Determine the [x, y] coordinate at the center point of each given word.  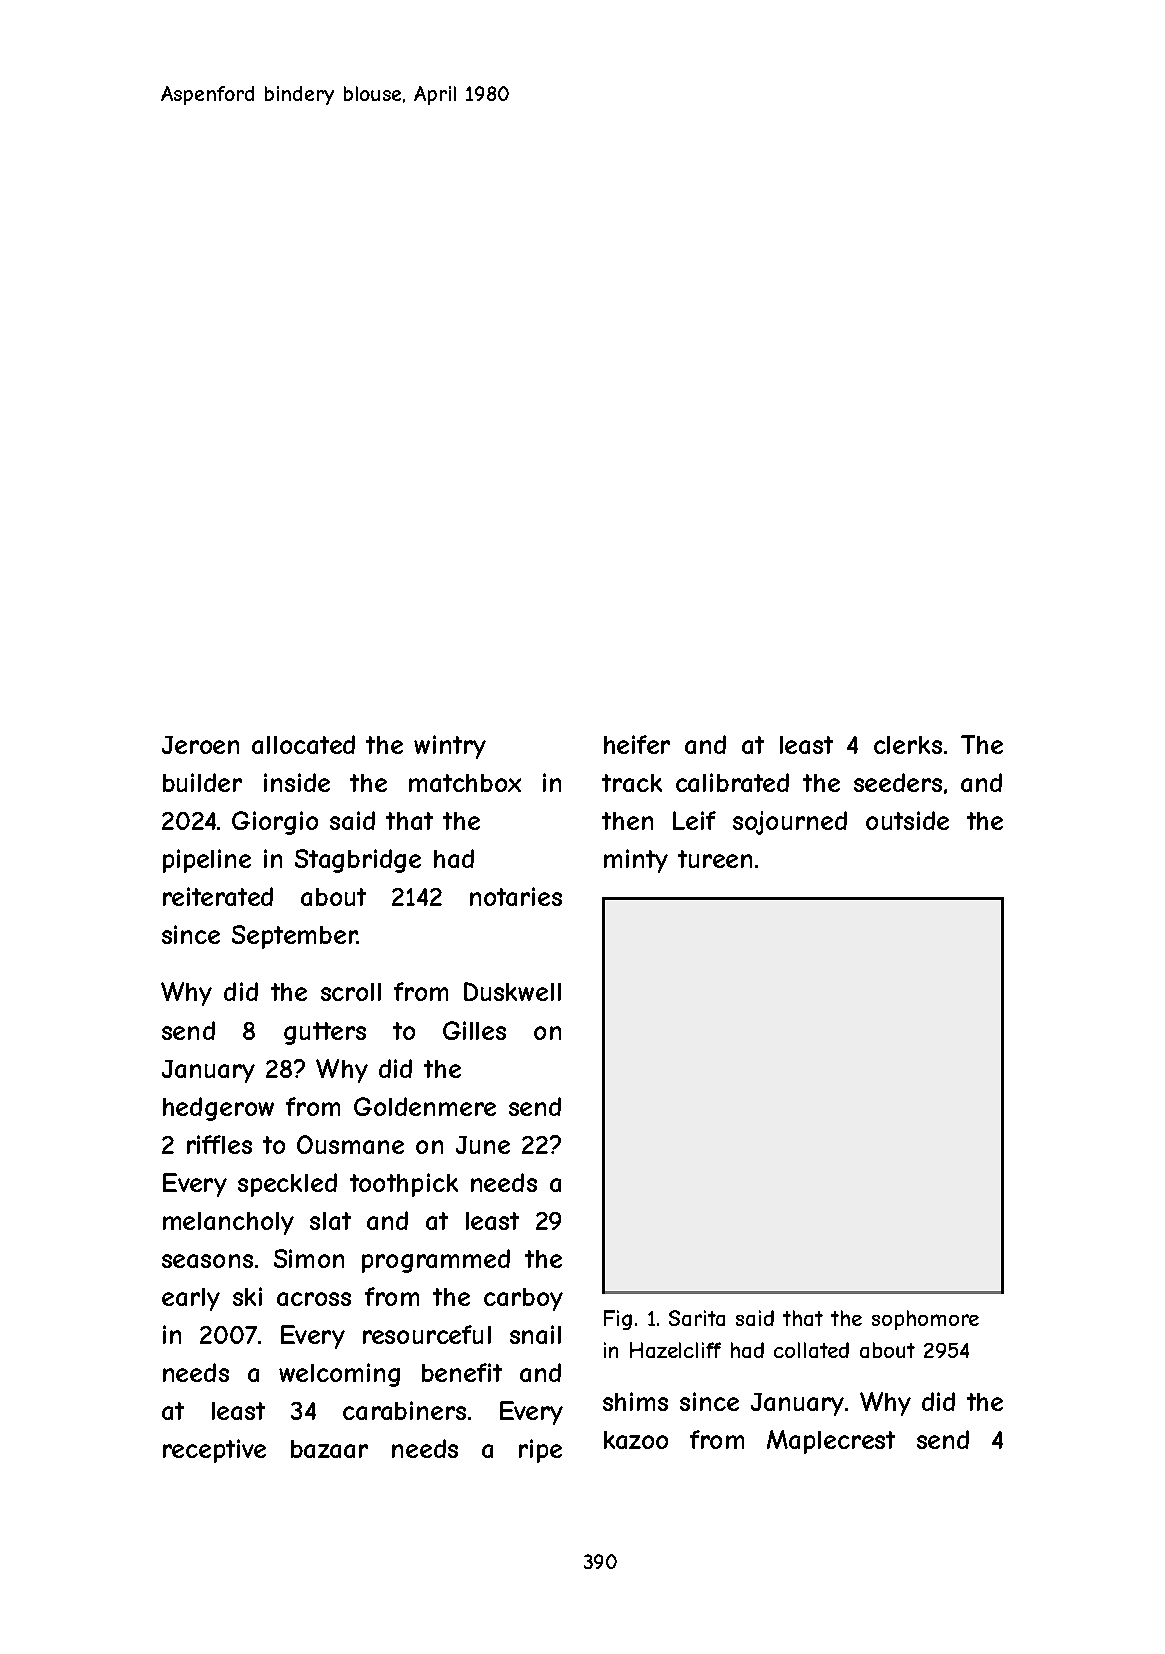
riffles [219, 1144]
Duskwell [512, 991]
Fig [618, 1320]
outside [907, 820]
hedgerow [218, 1109]
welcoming [339, 1375]
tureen [715, 859]
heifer [637, 744]
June [483, 1145]
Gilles [474, 1030]
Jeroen [200, 745]
